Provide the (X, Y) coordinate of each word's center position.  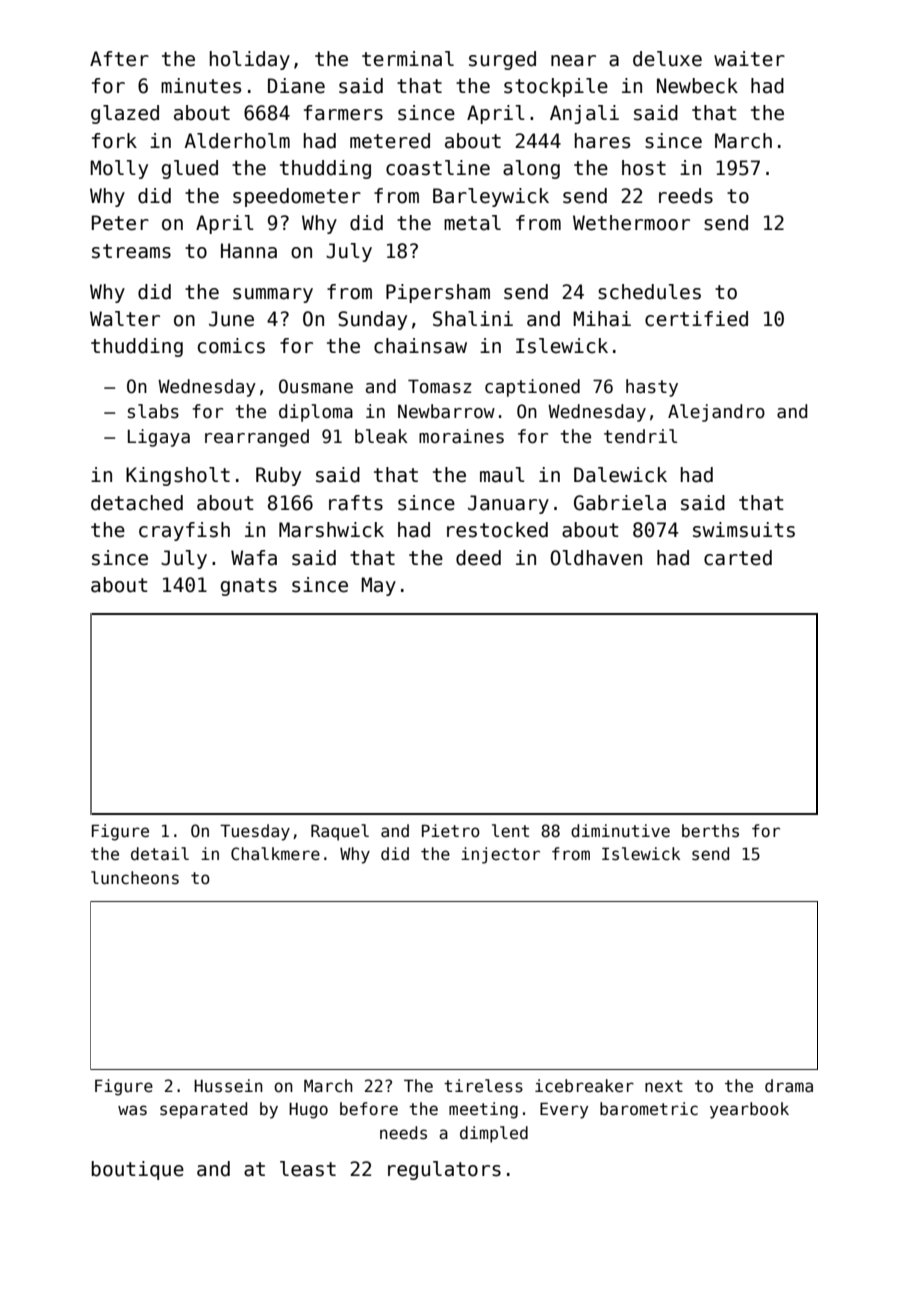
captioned (532, 388)
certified (696, 319)
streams (131, 251)
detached (137, 503)
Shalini (473, 319)
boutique (138, 1170)
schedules (649, 292)
